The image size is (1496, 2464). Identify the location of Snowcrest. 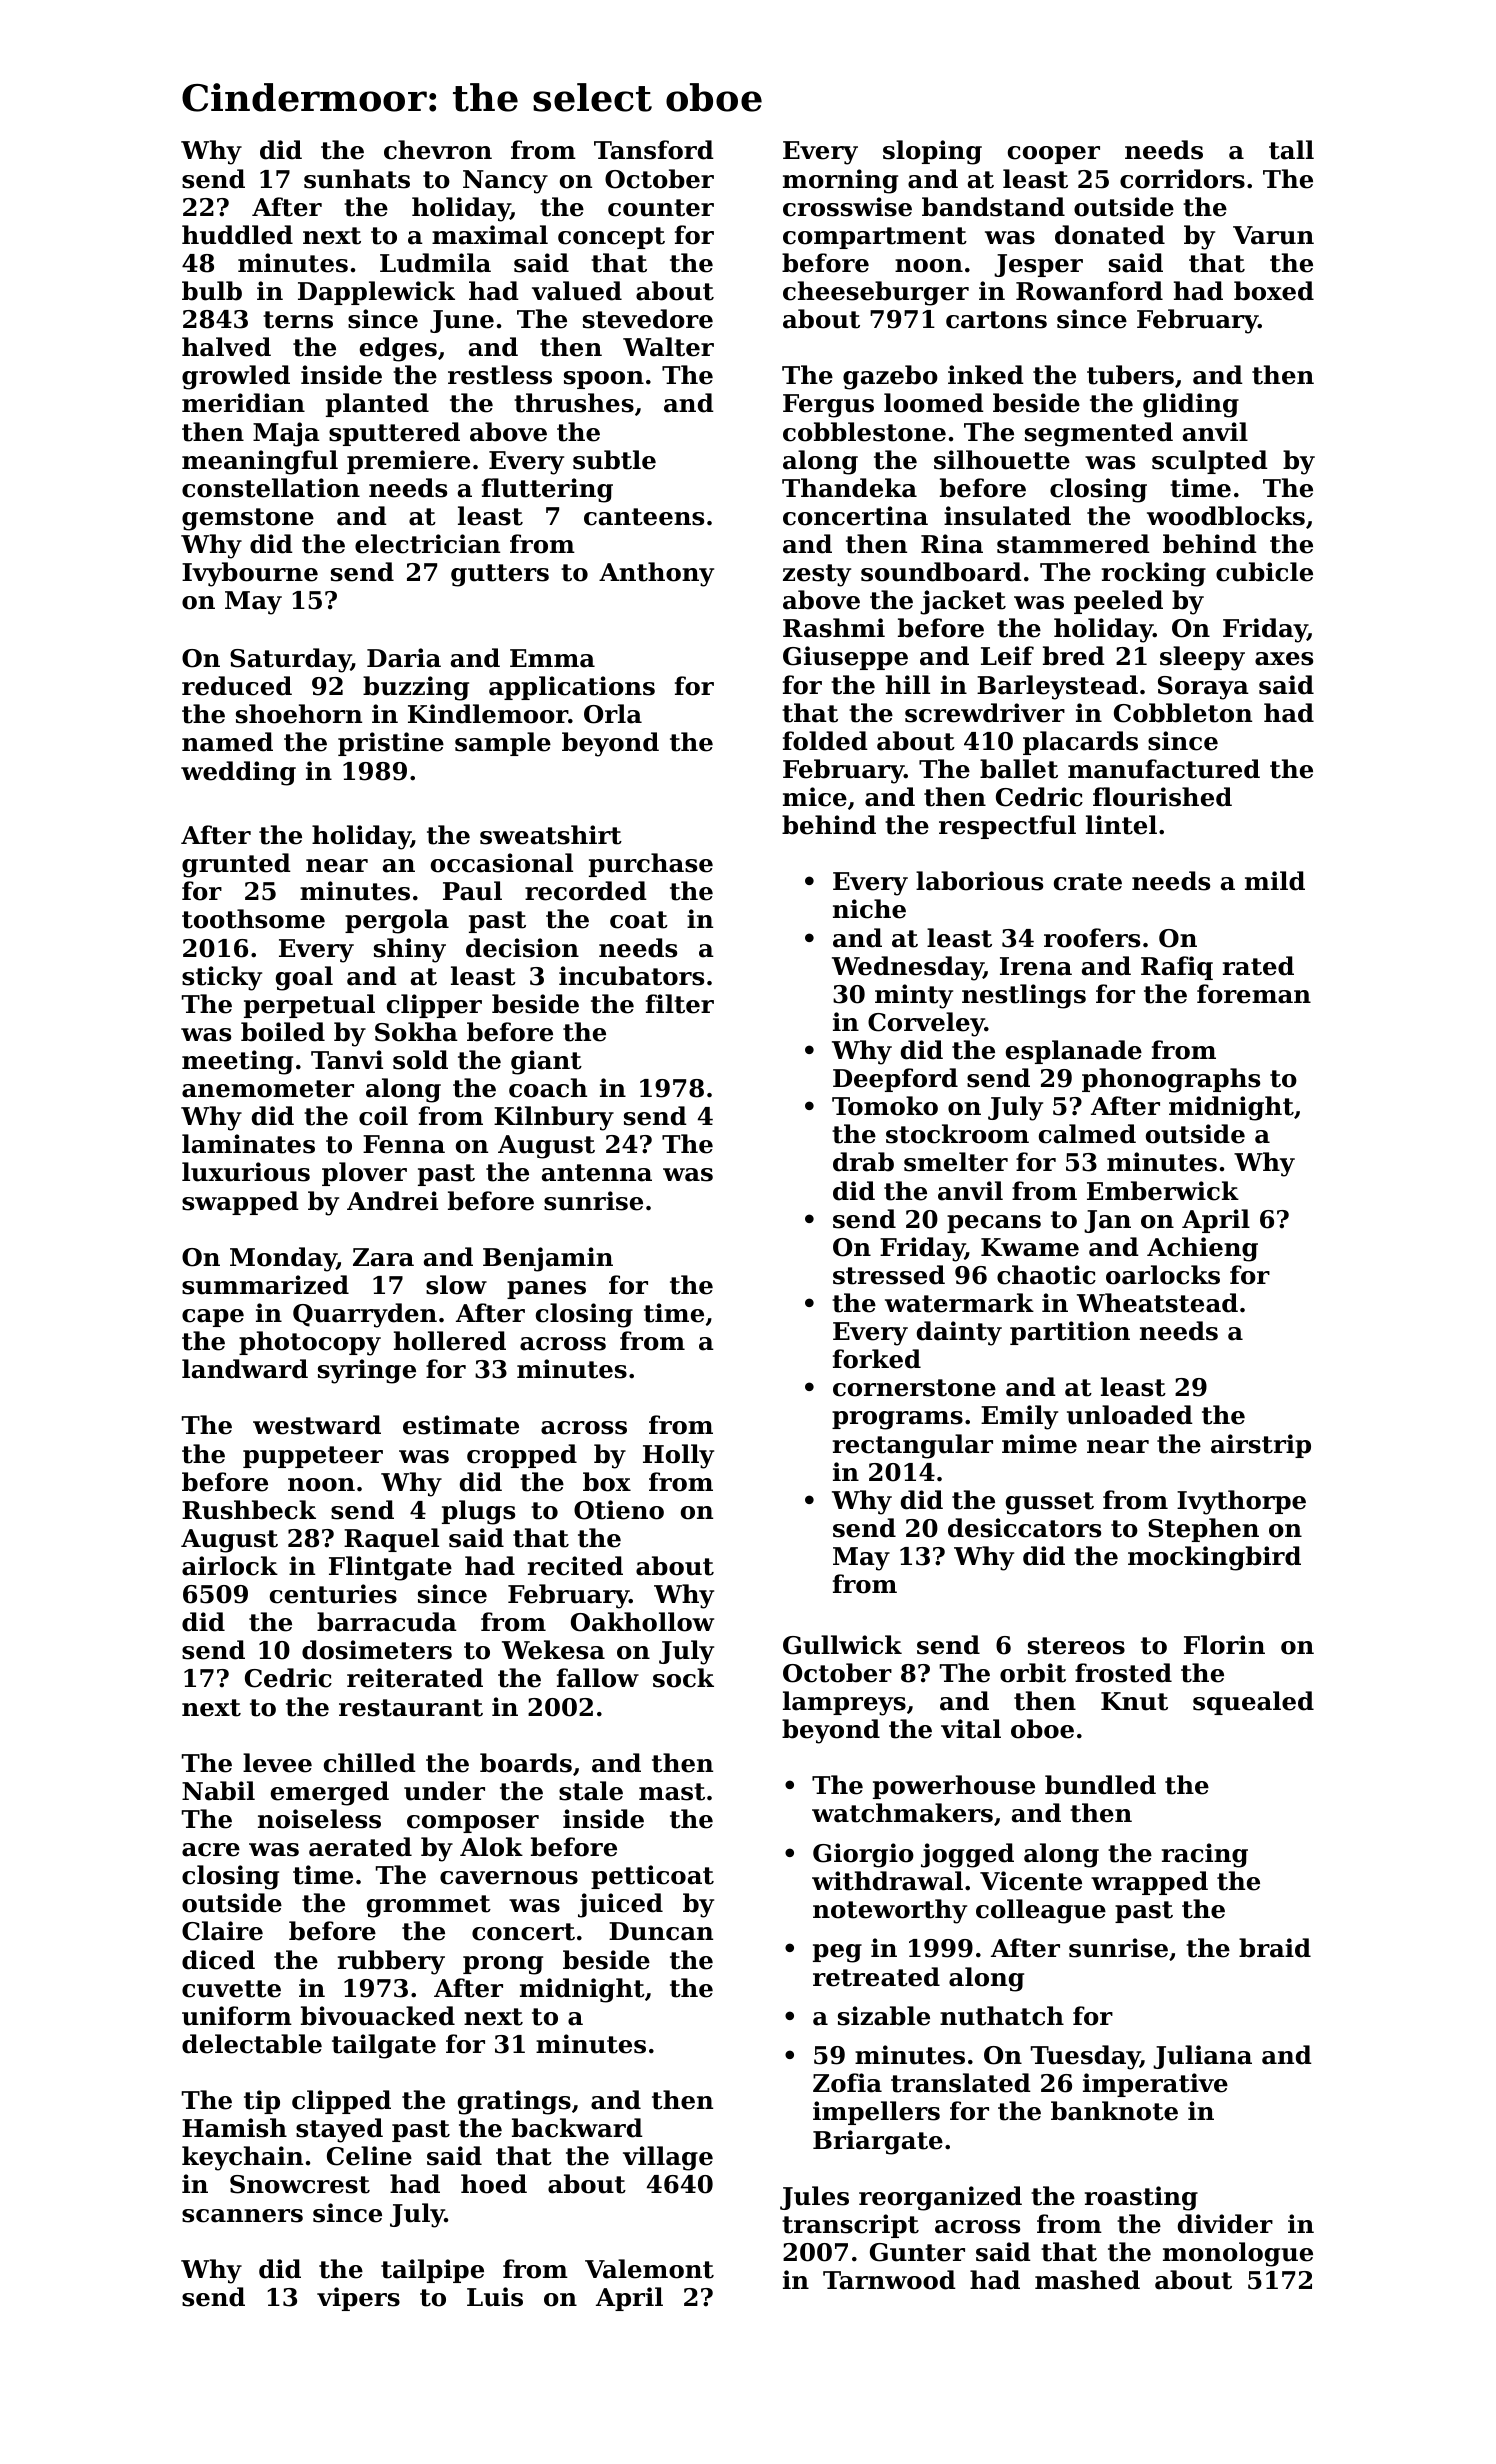
(300, 2184).
